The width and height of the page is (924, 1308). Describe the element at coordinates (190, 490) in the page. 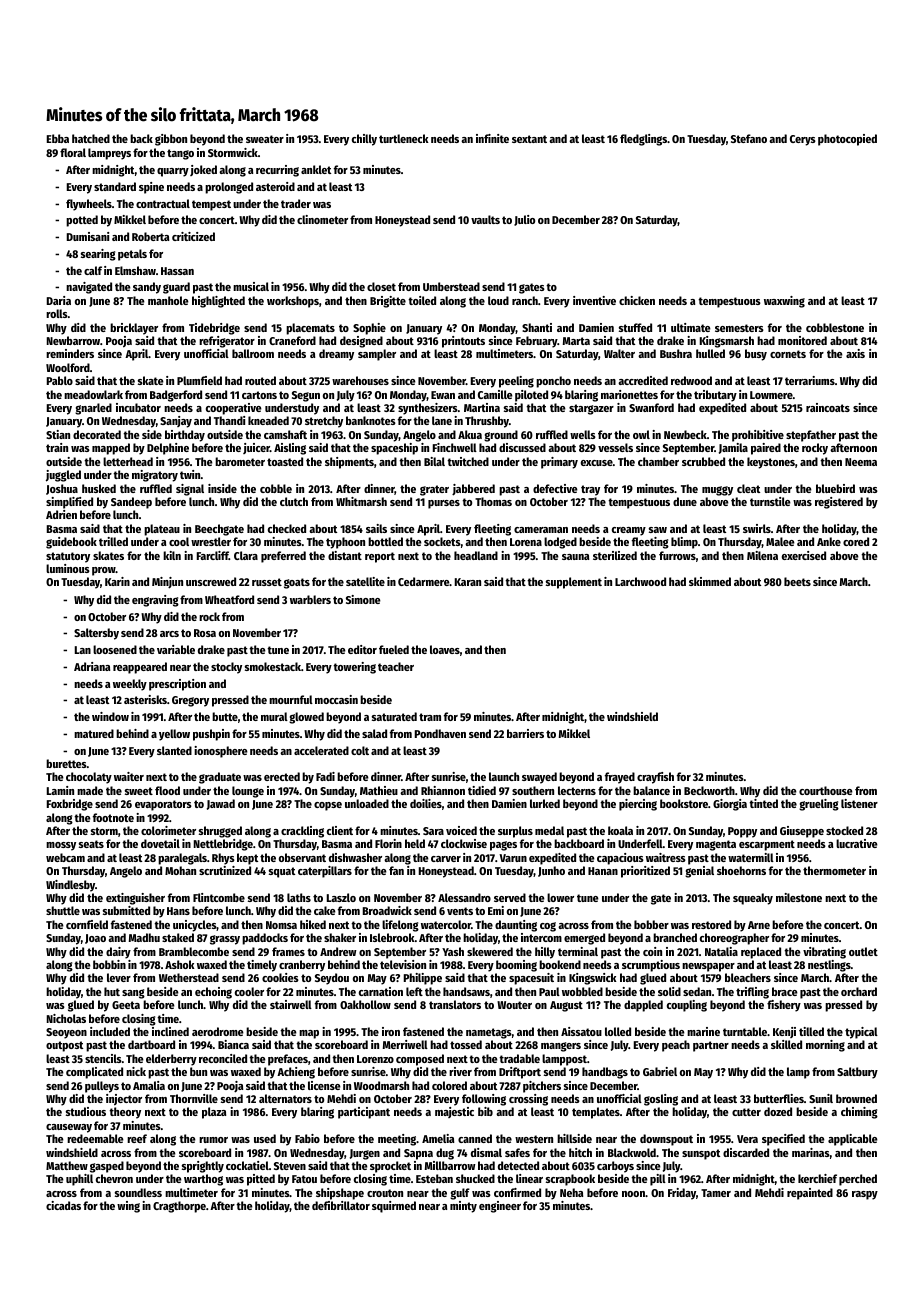

I see `signal` at that location.
